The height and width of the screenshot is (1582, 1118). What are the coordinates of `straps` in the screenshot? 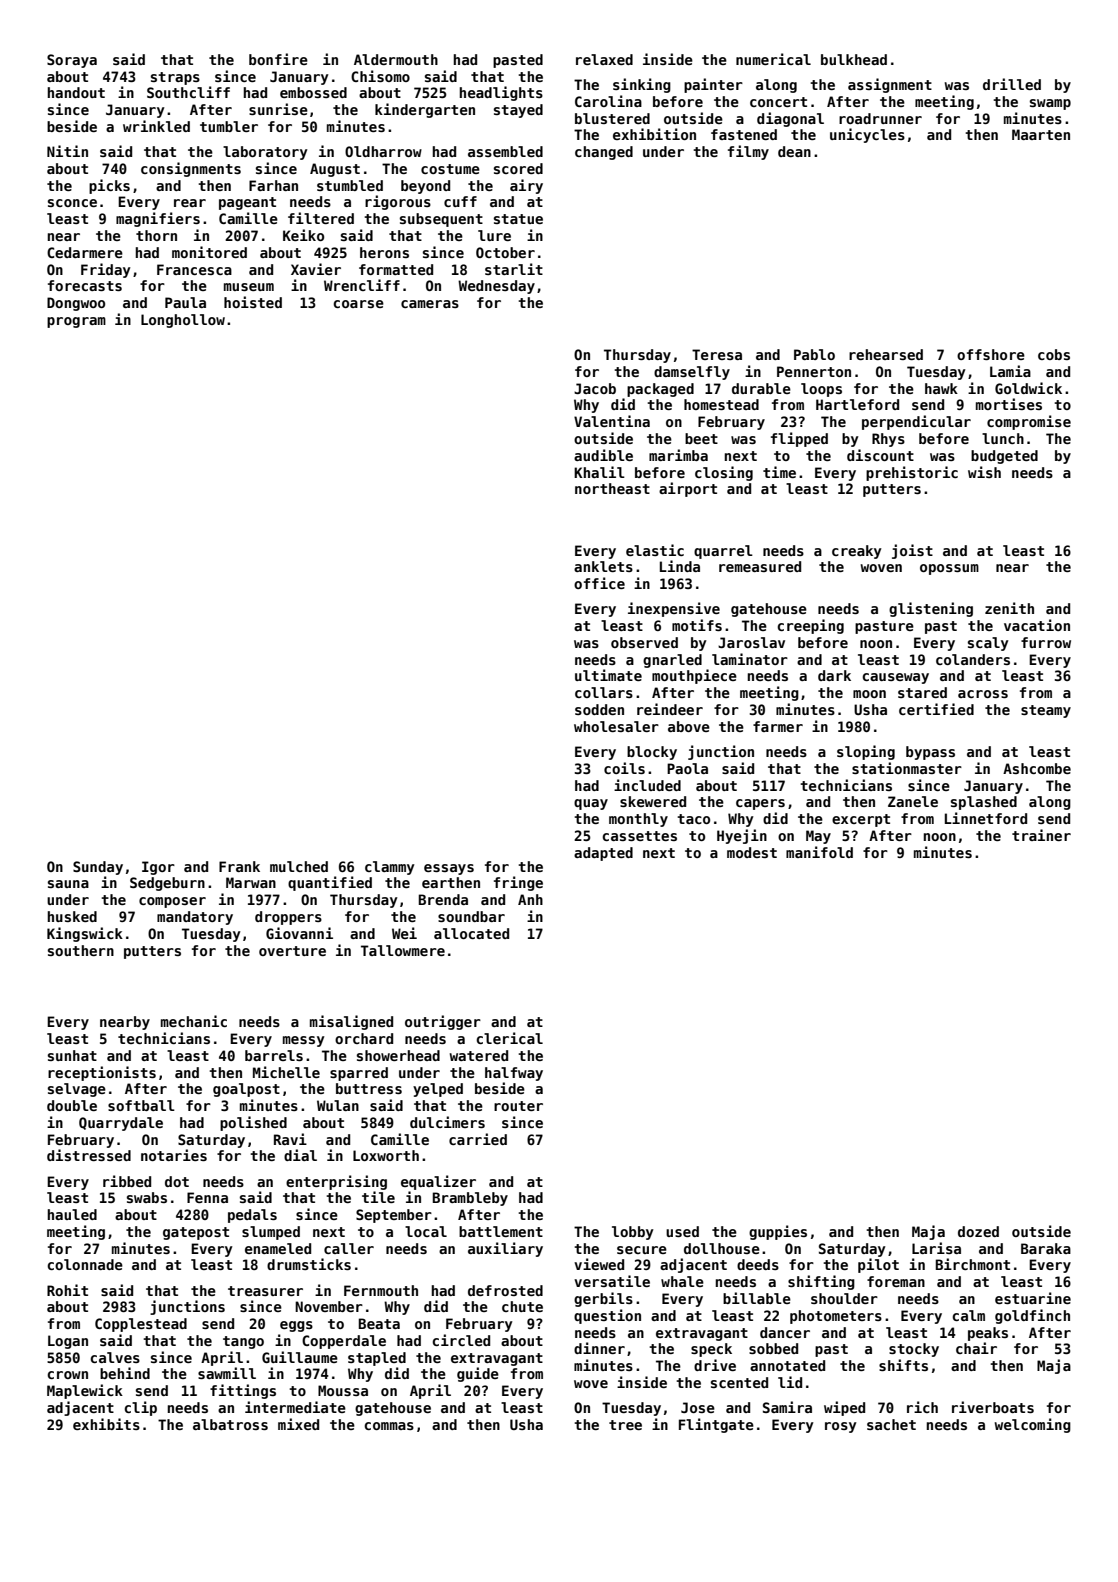 It's located at (175, 78).
